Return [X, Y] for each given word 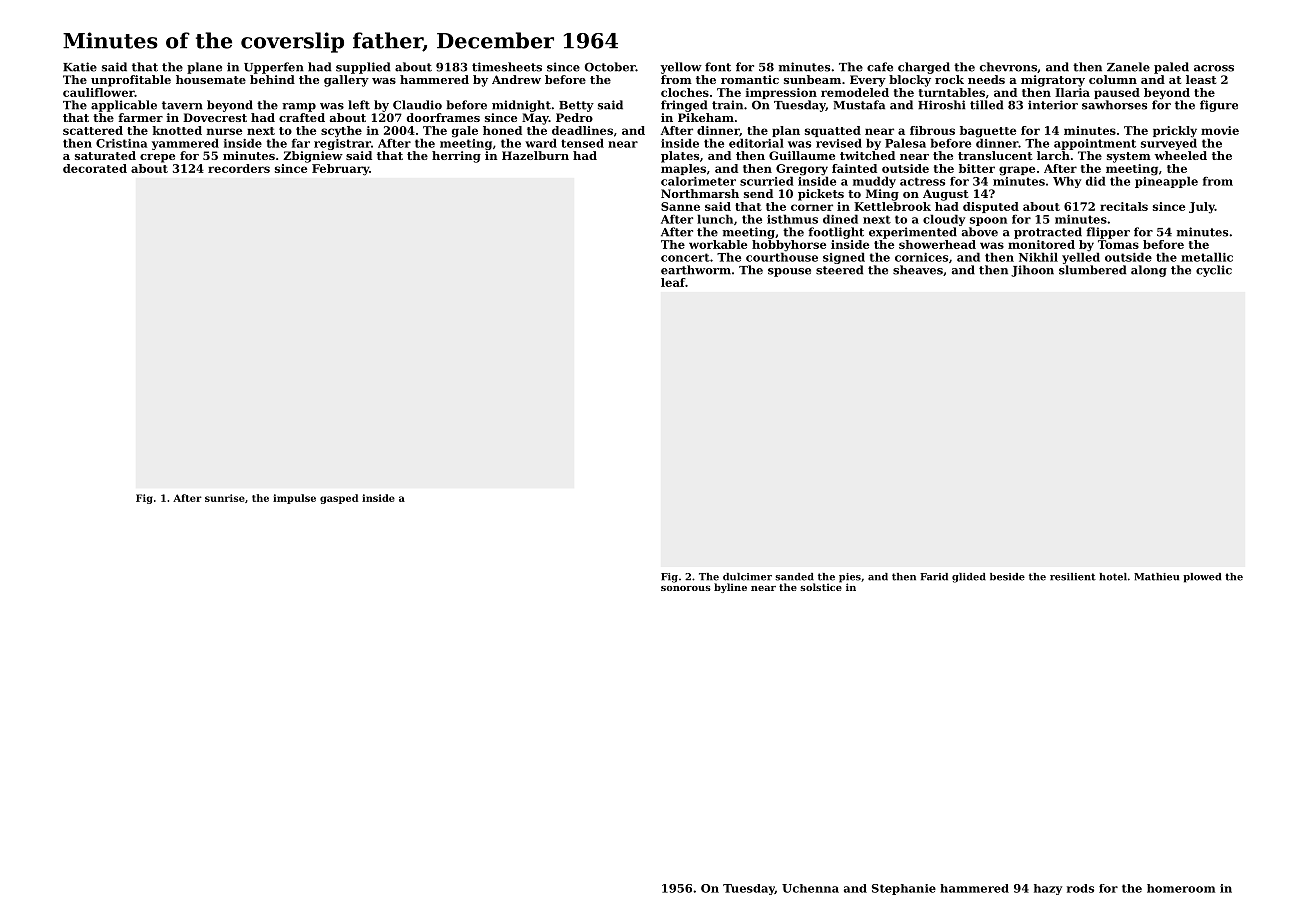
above [980, 232]
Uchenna [810, 888]
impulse [294, 499]
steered [839, 270]
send [758, 193]
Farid [934, 577]
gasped [339, 499]
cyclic [1214, 271]
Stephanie [904, 889]
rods [1080, 888]
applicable [124, 106]
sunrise [225, 498]
